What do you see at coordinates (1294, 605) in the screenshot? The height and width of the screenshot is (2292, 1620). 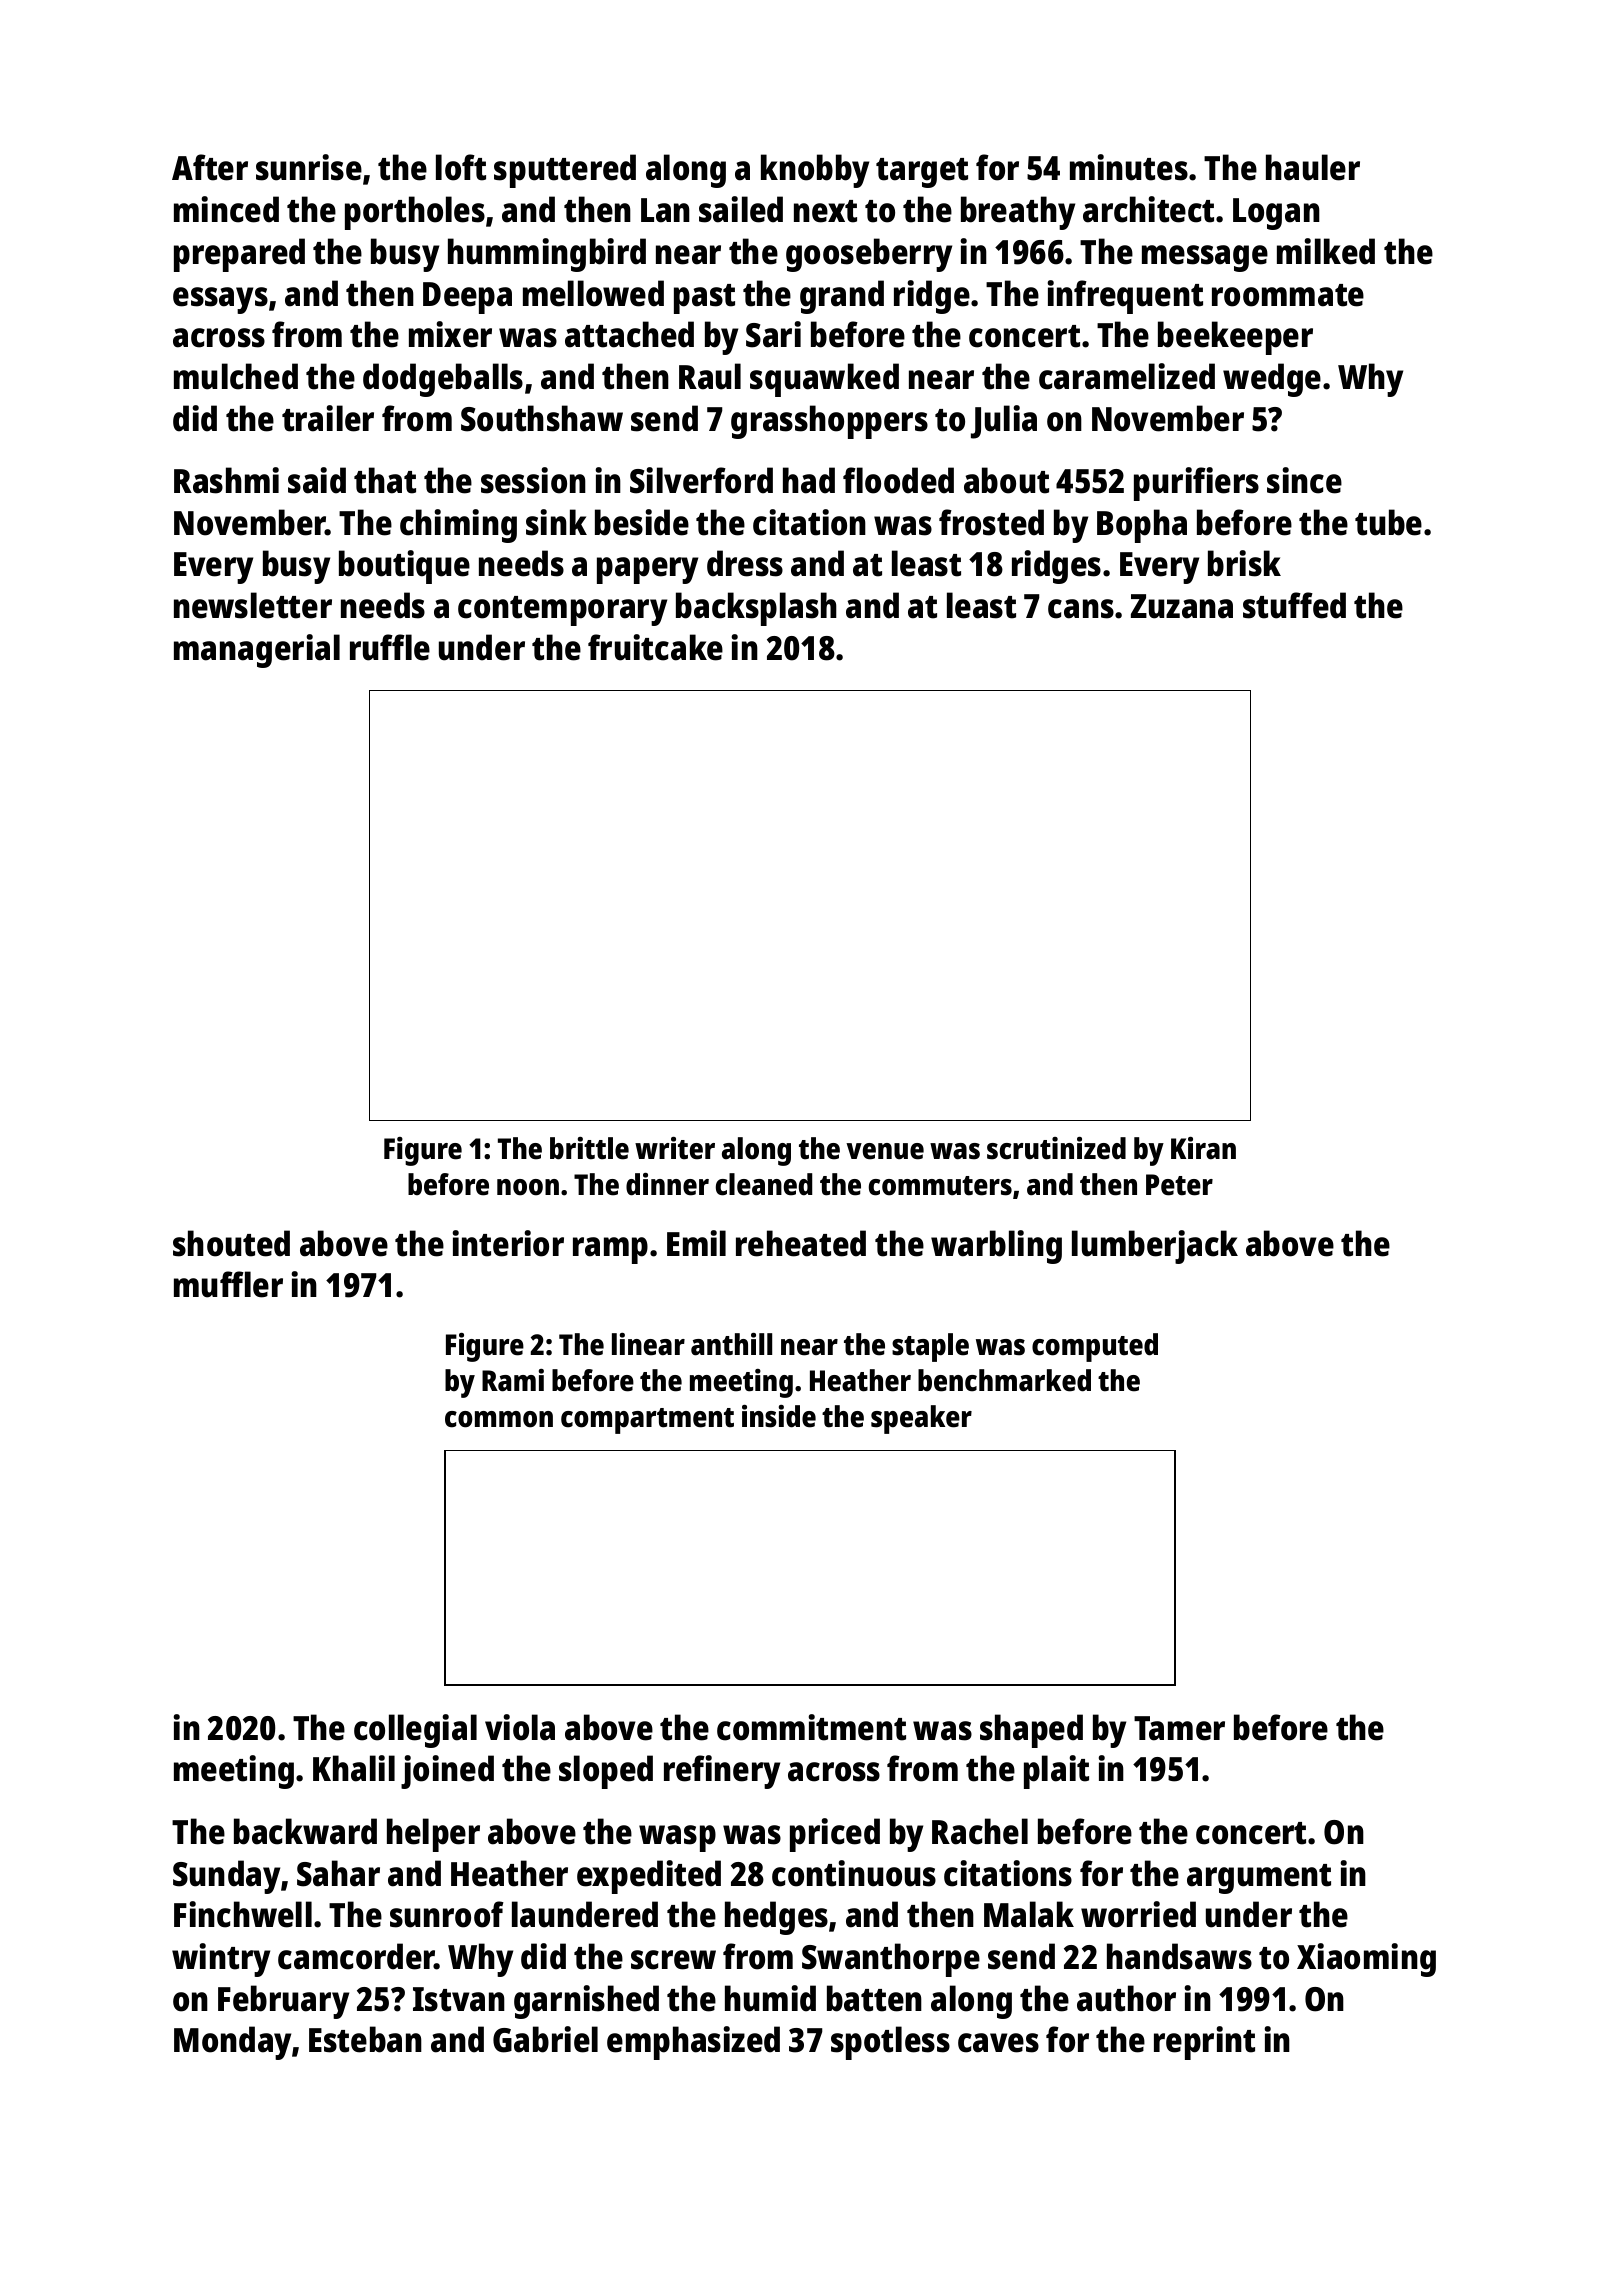 I see `stuffed` at bounding box center [1294, 605].
